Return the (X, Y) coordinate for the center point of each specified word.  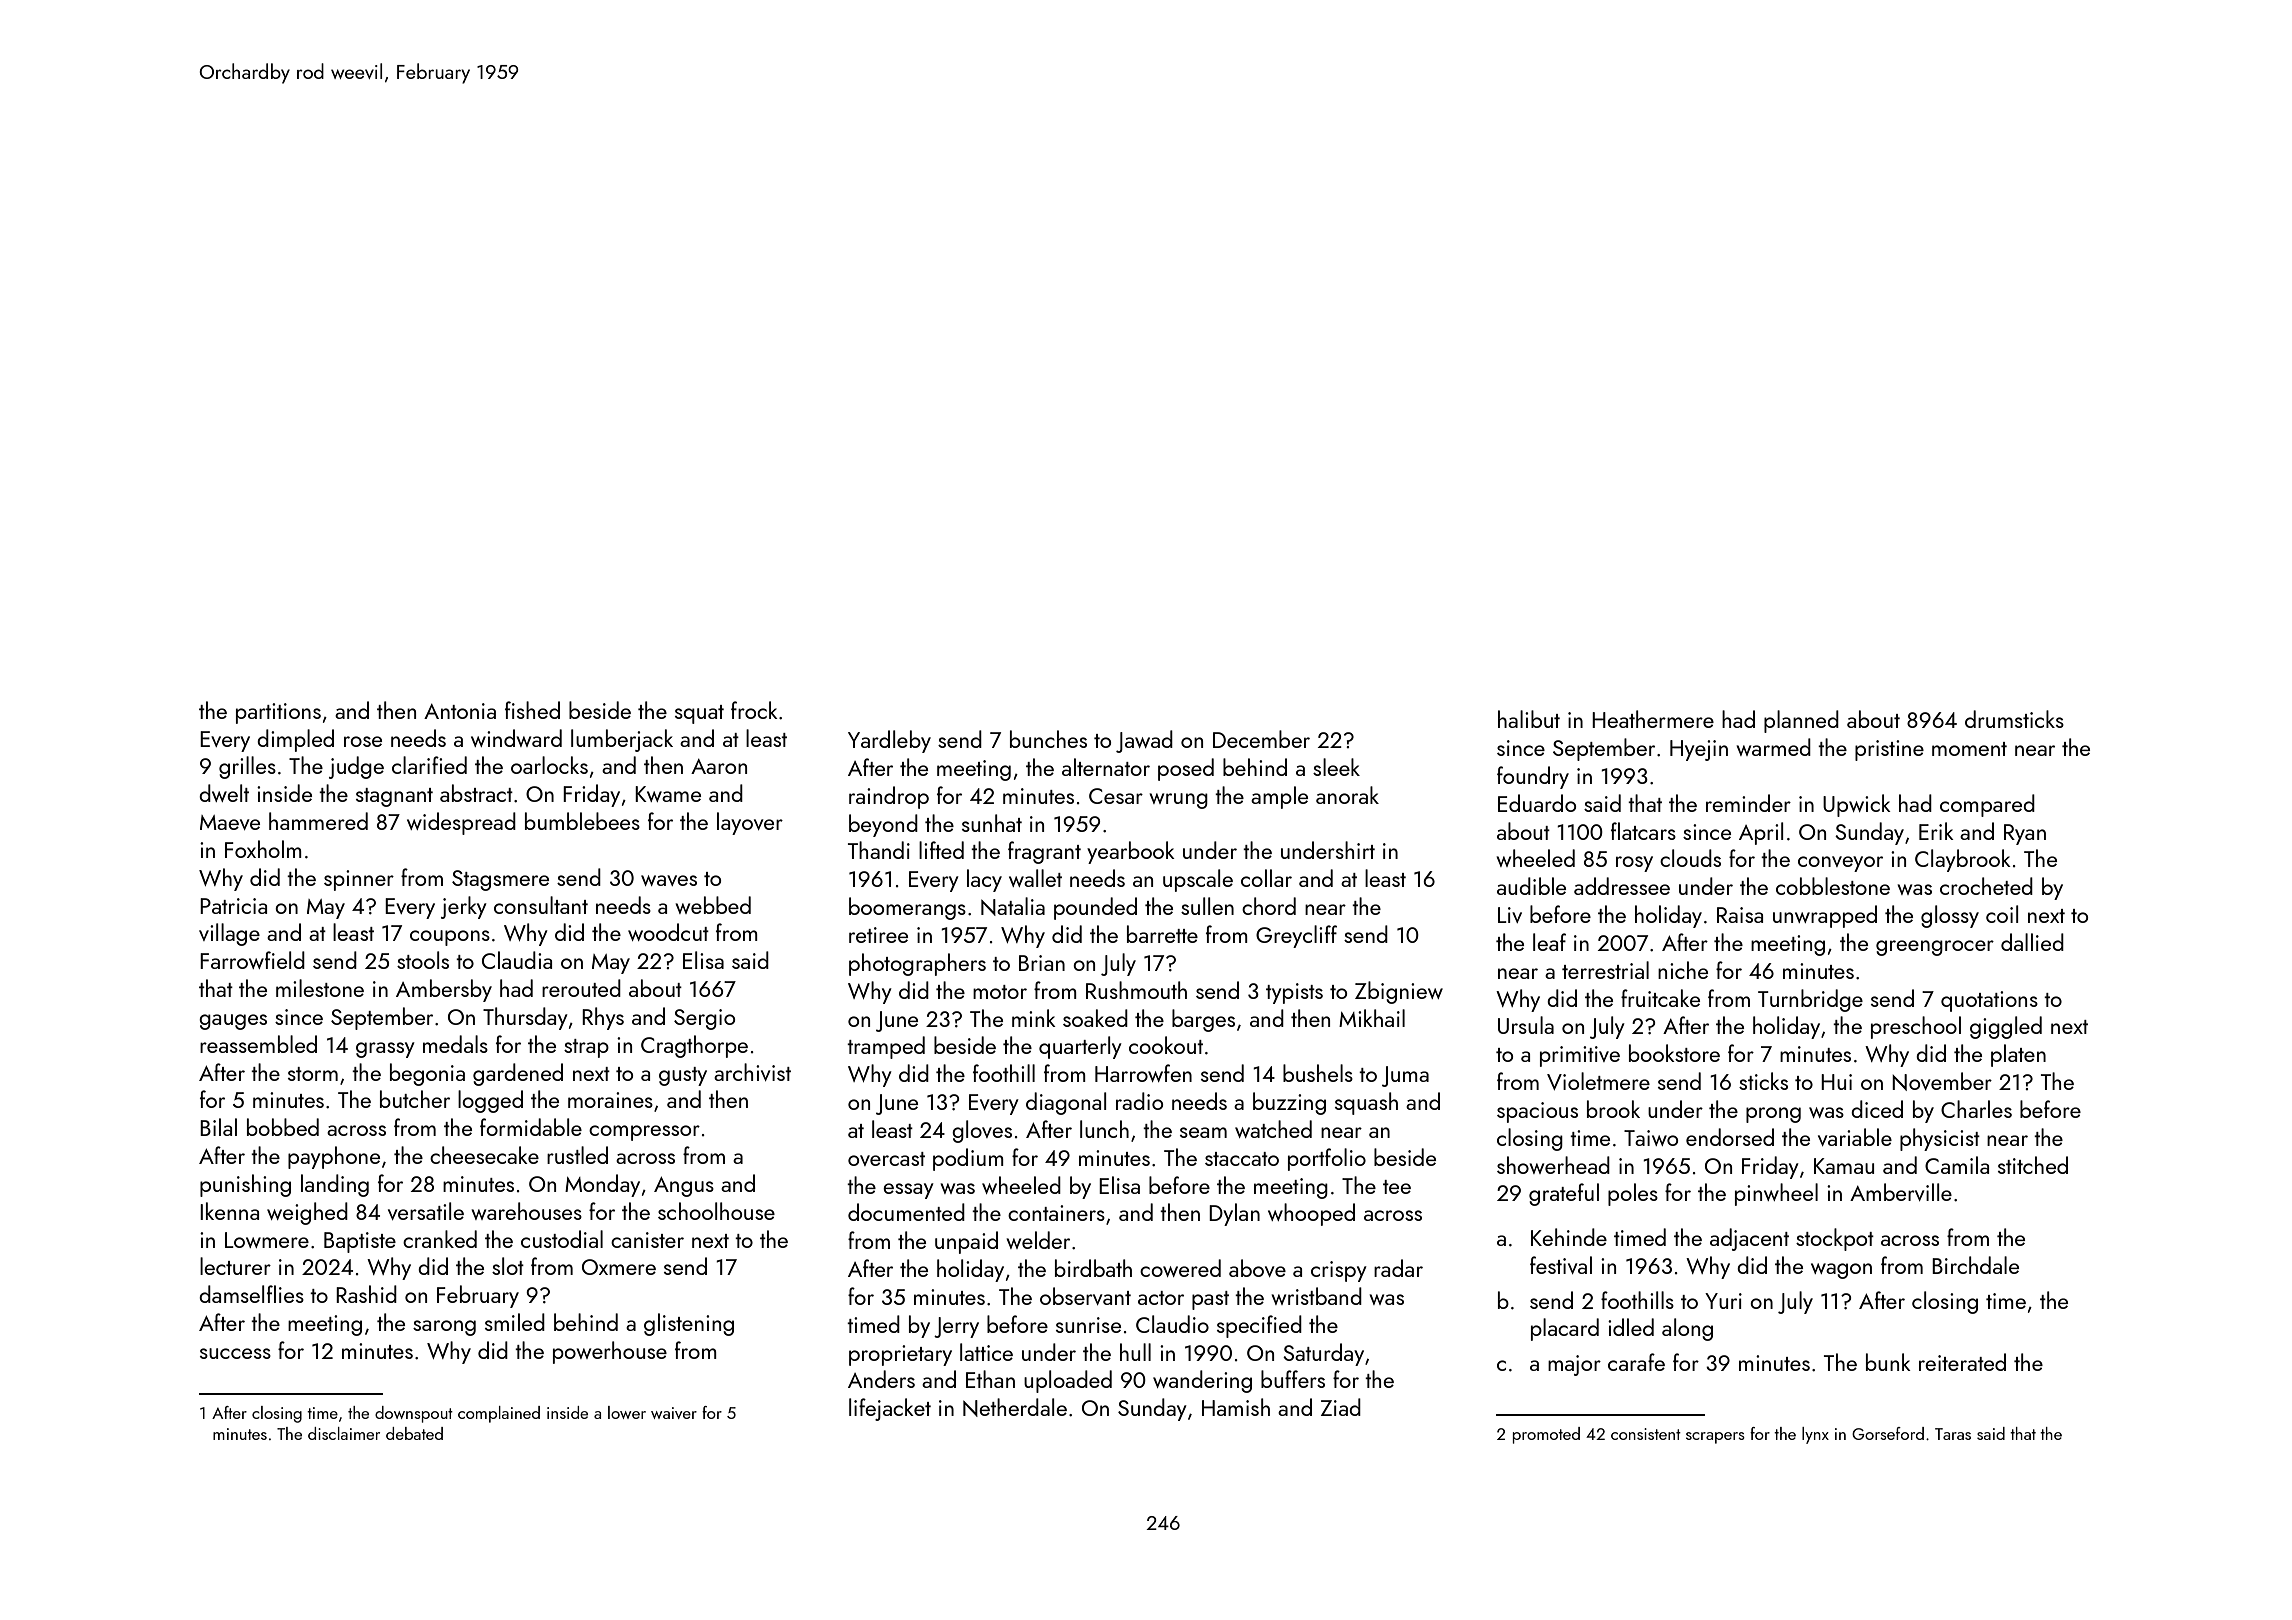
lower (627, 1412)
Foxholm (263, 849)
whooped (1311, 1214)
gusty (683, 1076)
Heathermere (1653, 719)
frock (754, 710)
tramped (886, 1047)
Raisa (1740, 915)
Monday (602, 1185)
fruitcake (1660, 998)
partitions (278, 713)
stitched (2033, 1165)
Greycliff (1296, 936)
